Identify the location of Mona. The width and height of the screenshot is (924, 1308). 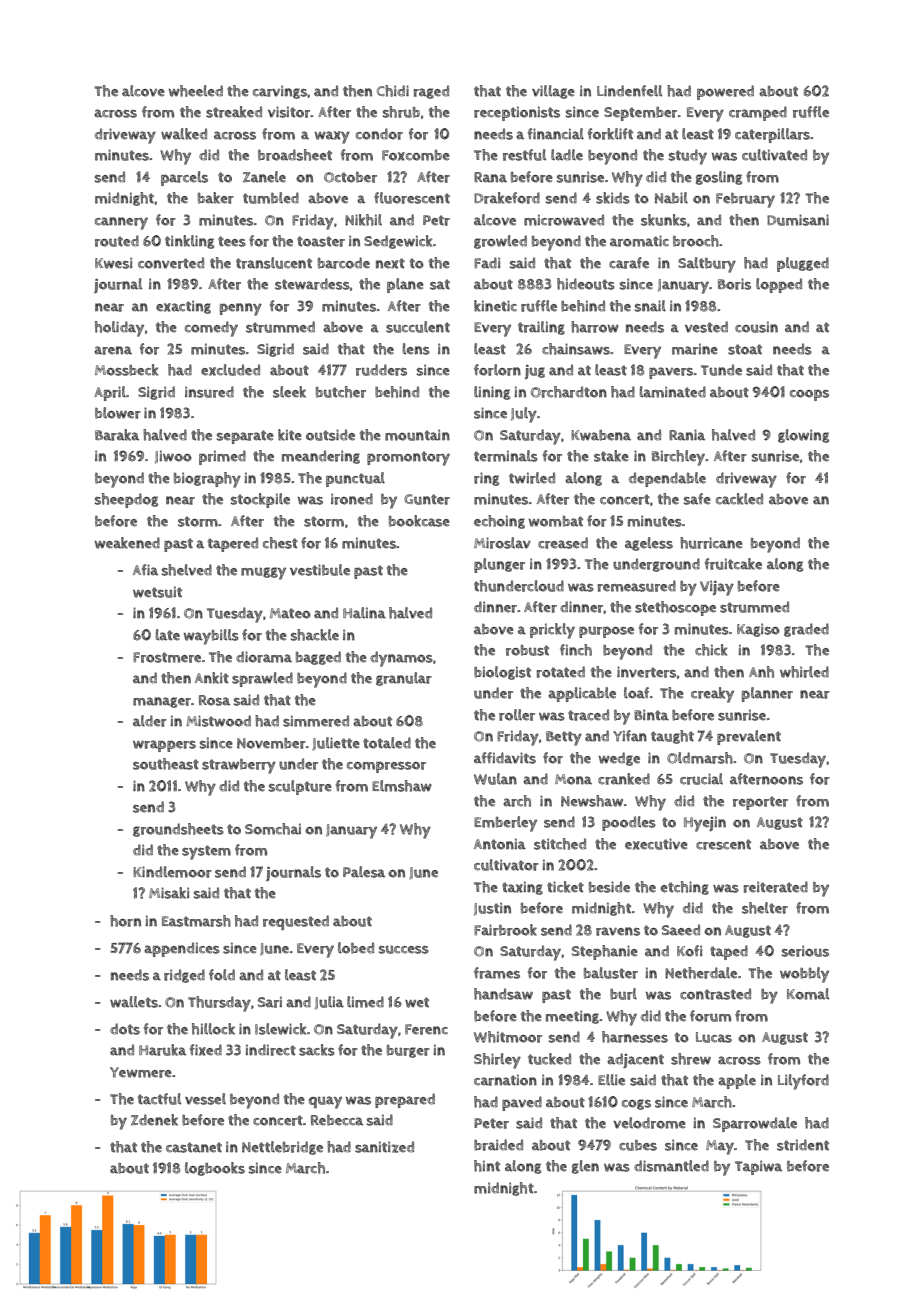
(573, 779).
